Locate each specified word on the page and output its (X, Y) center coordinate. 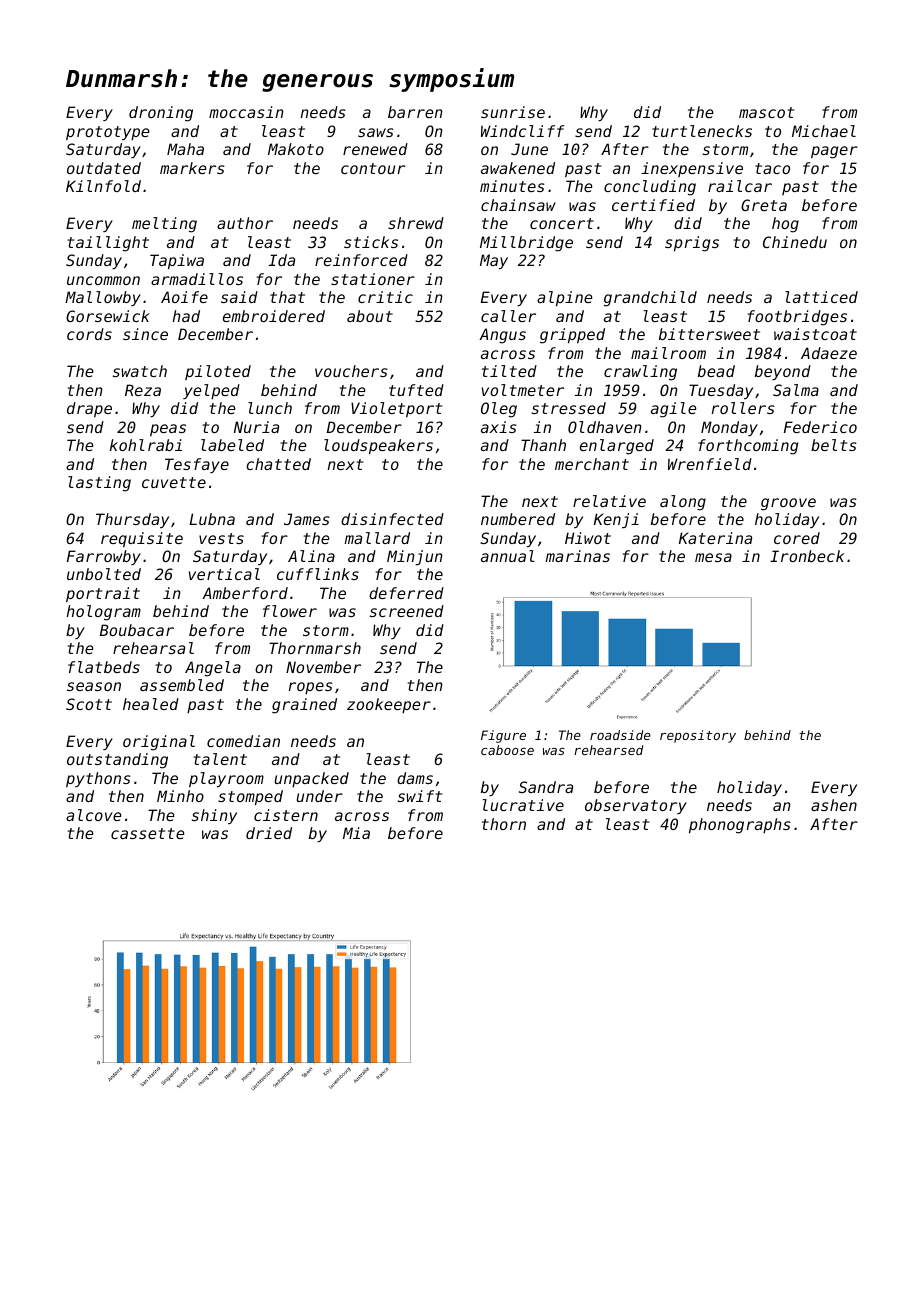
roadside (620, 735)
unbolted (104, 574)
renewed (375, 149)
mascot (766, 112)
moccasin (246, 112)
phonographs (740, 826)
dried (269, 833)
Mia (356, 833)
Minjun (415, 557)
